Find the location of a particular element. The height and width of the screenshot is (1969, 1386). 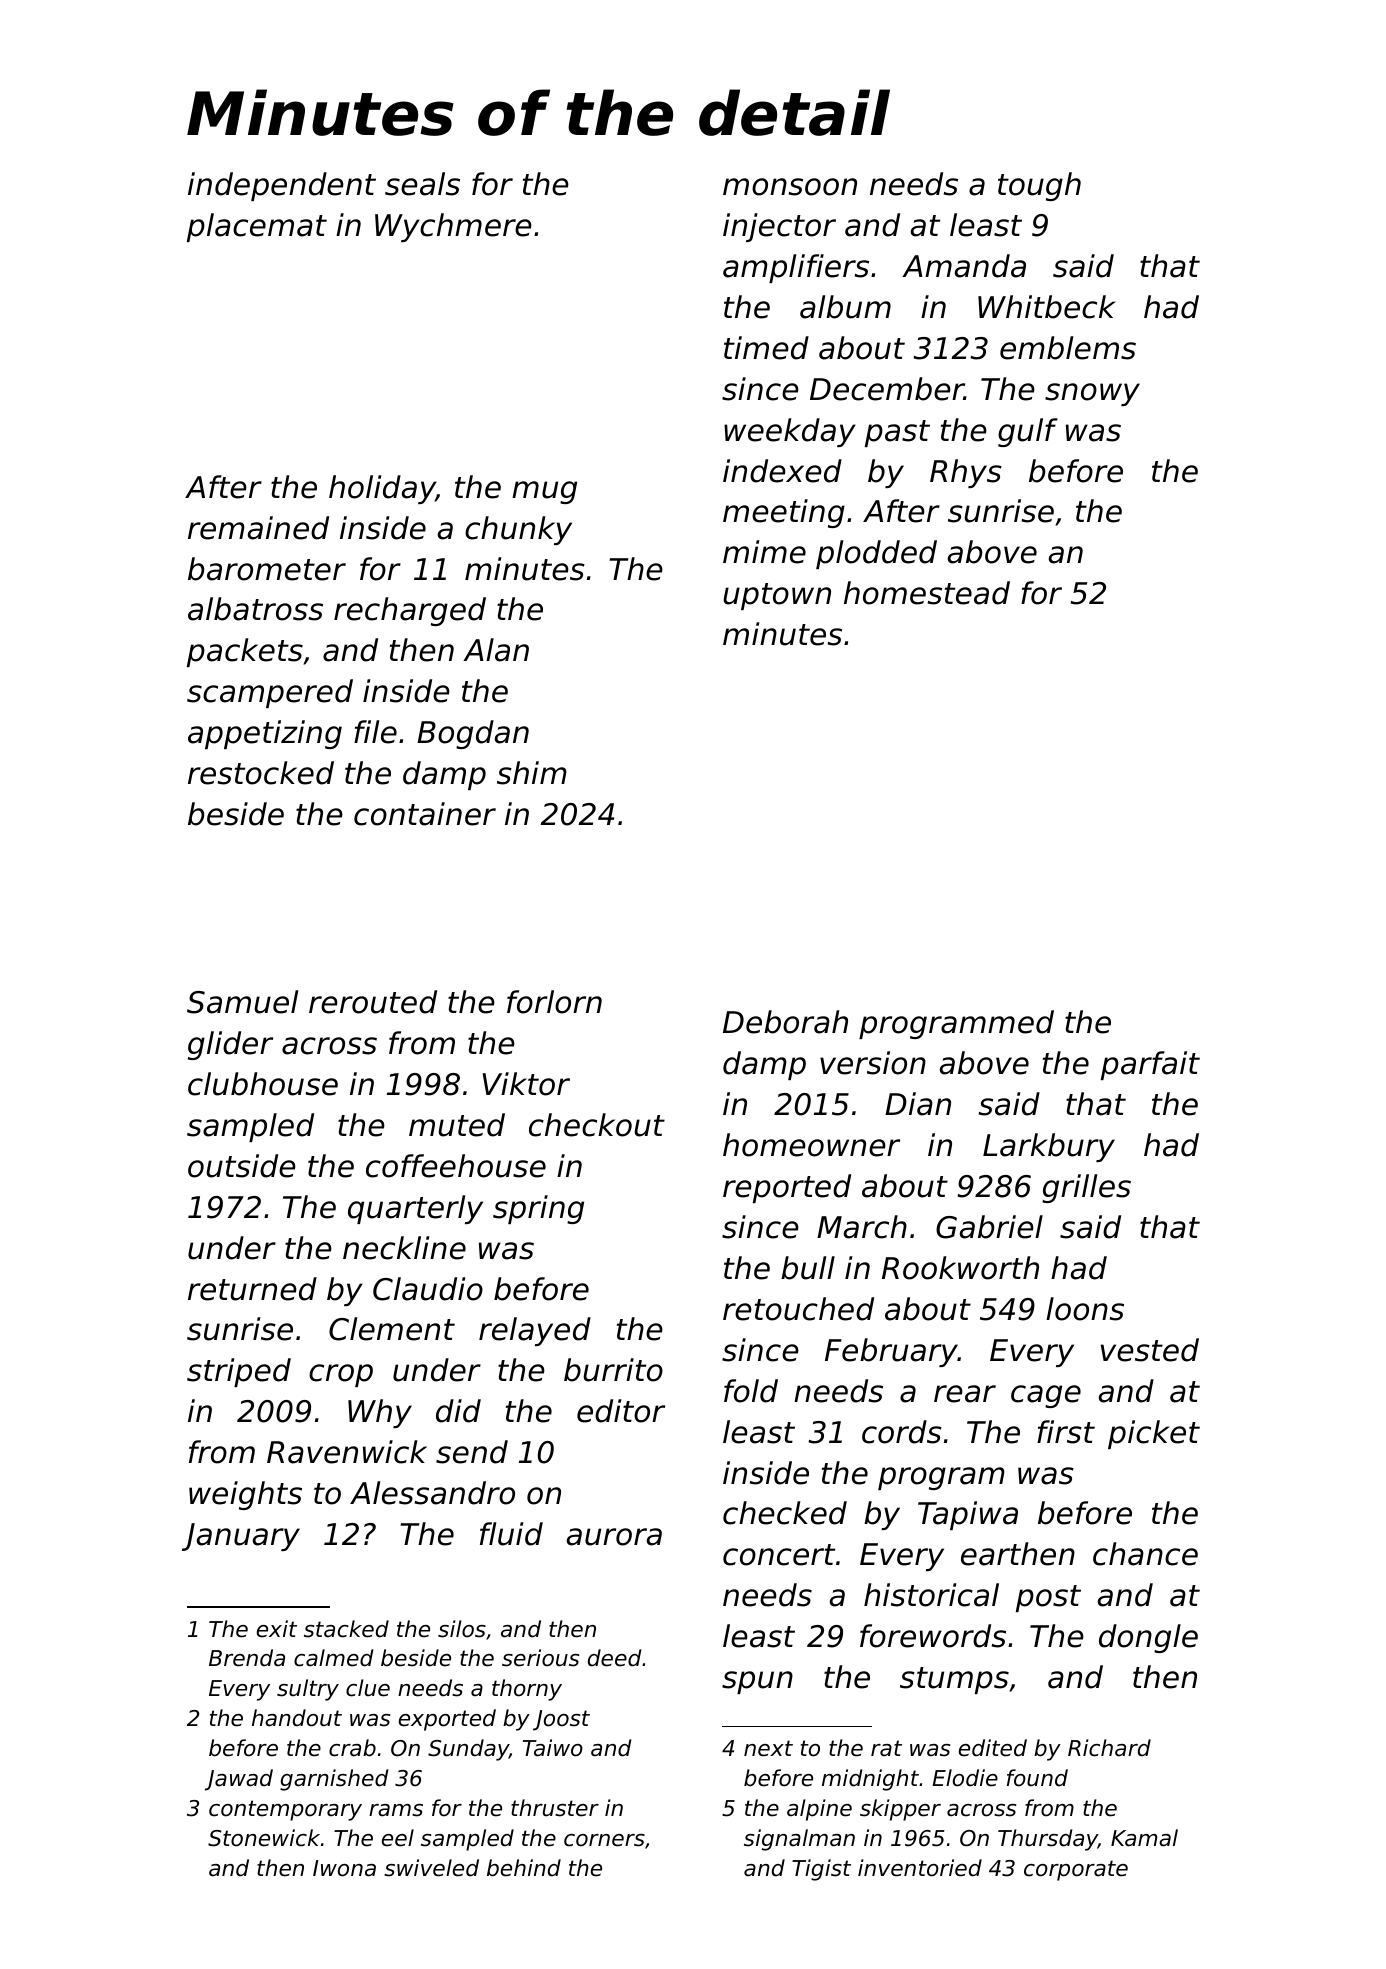

placemat is located at coordinates (257, 227).
